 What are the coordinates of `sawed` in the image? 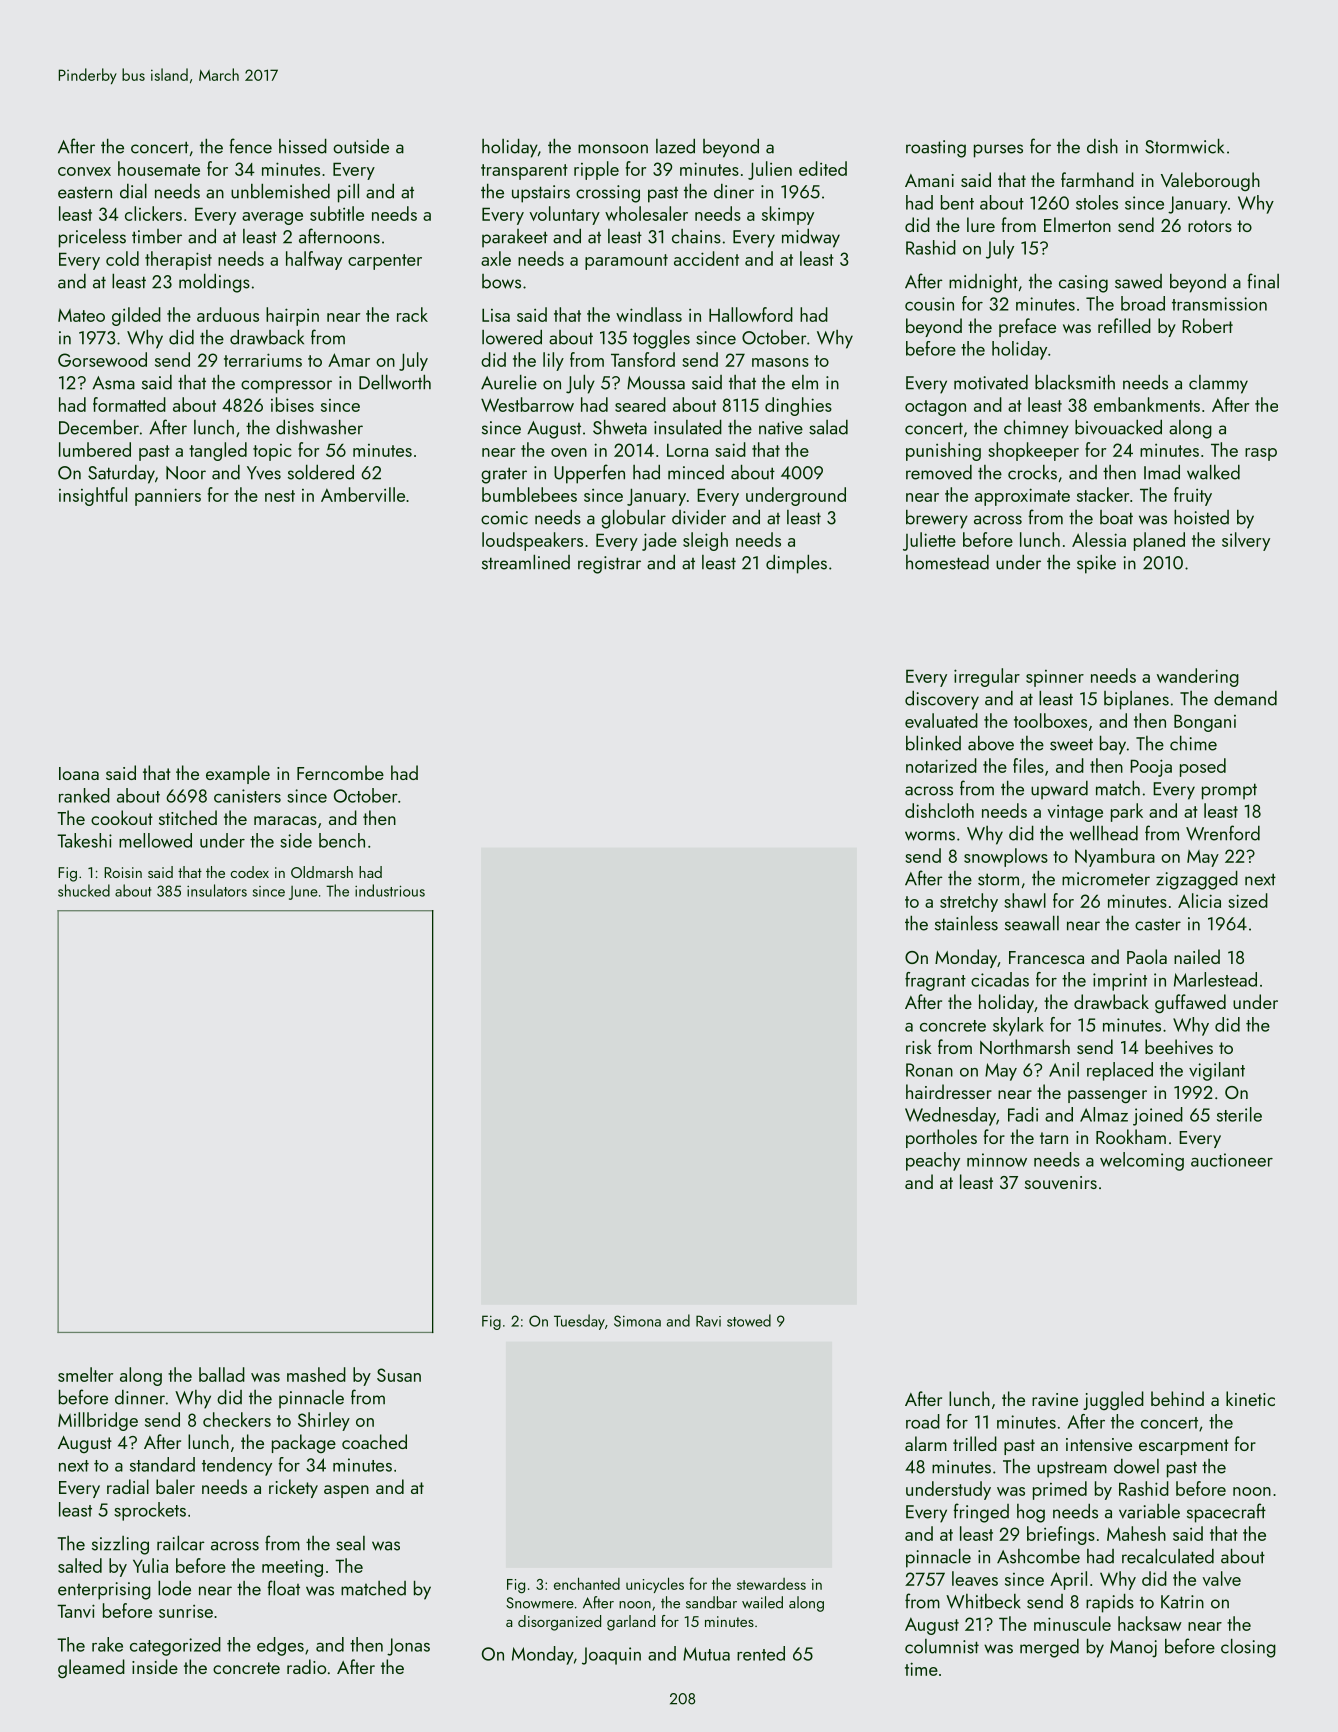 It's located at (1138, 281).
